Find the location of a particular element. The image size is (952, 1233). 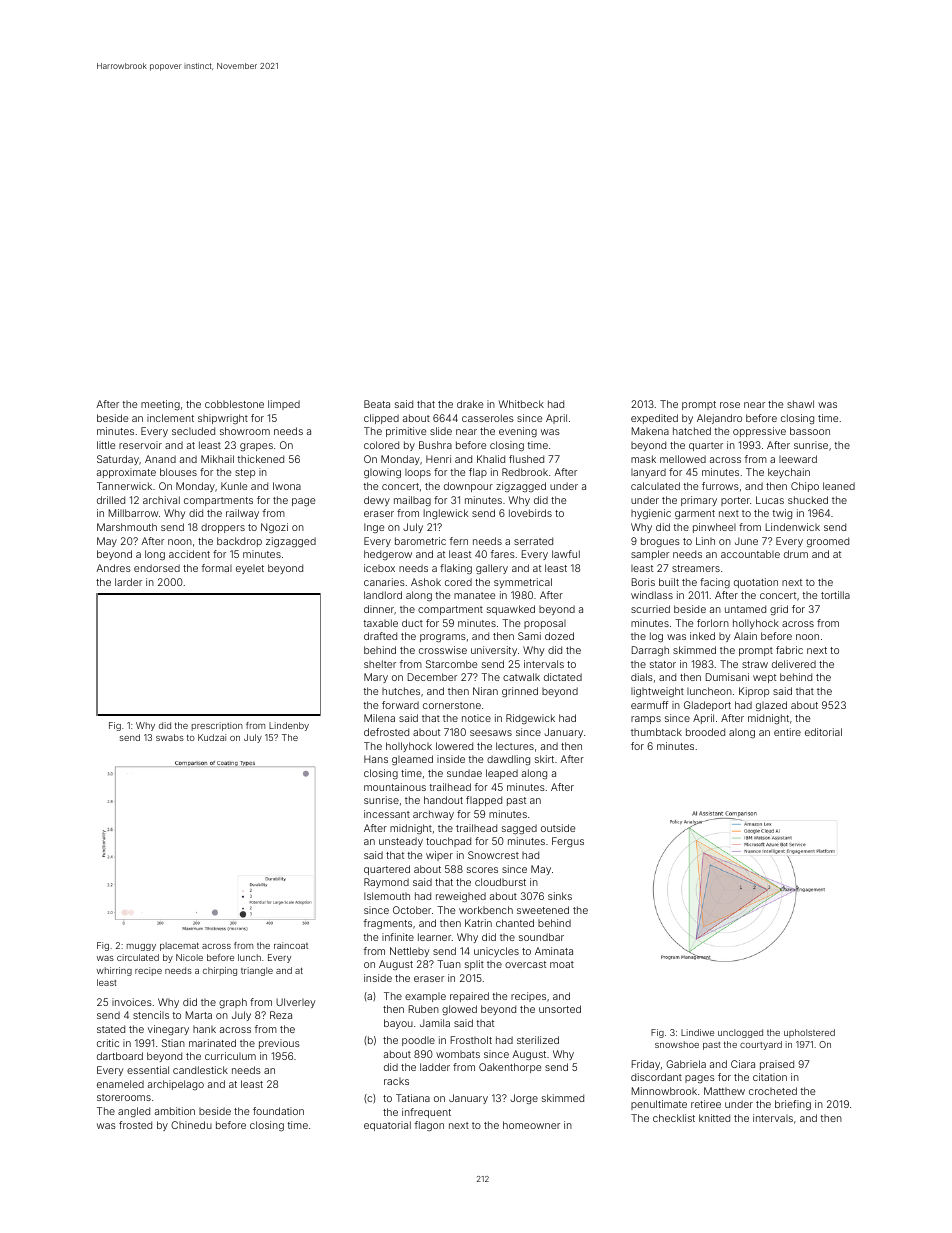

swabs is located at coordinates (170, 737).
